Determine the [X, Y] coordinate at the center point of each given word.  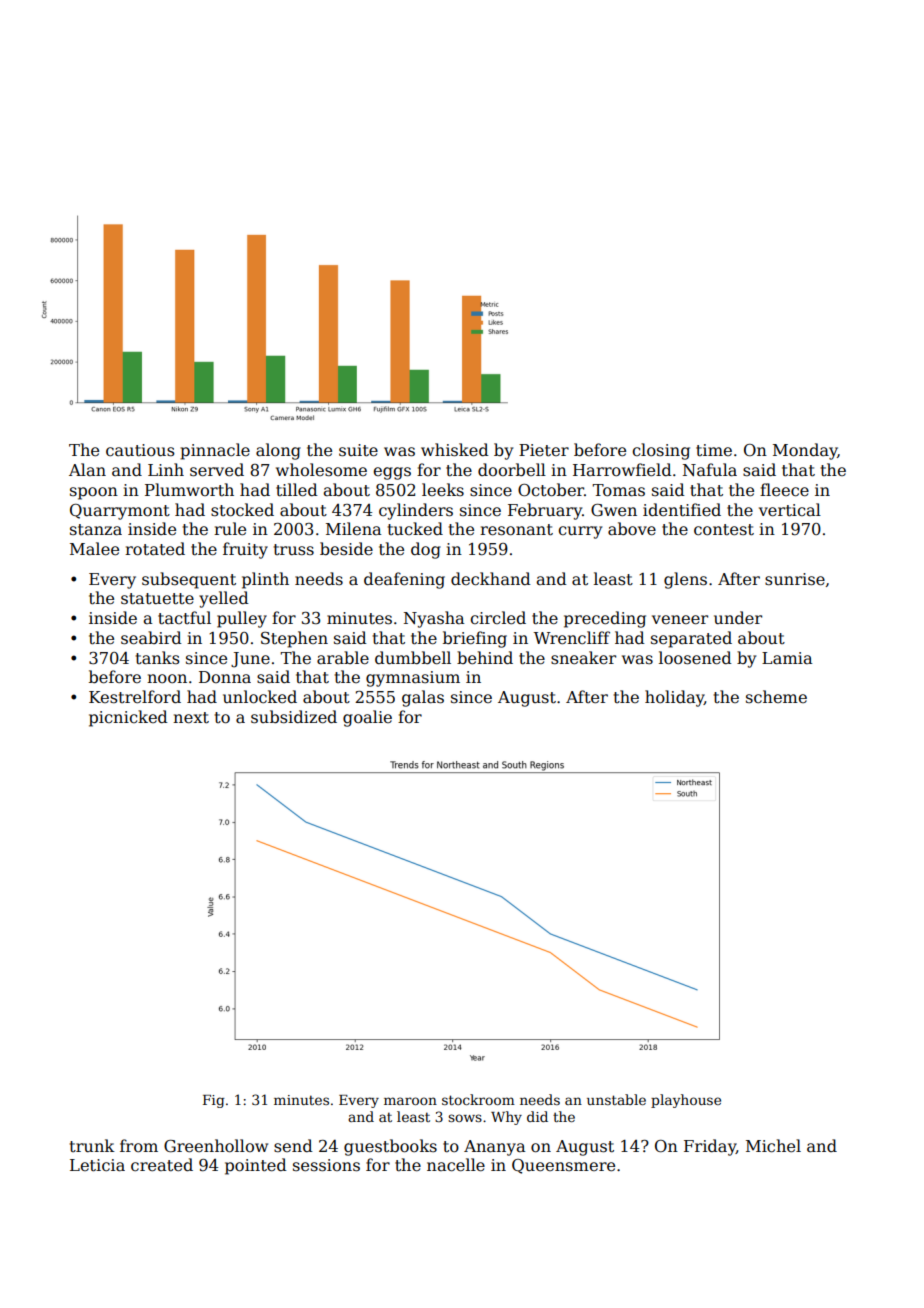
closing [661, 451]
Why [506, 1118]
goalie [367, 718]
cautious [140, 450]
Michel [773, 1146]
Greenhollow [216, 1146]
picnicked [128, 718]
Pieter [544, 450]
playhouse [686, 1101]
